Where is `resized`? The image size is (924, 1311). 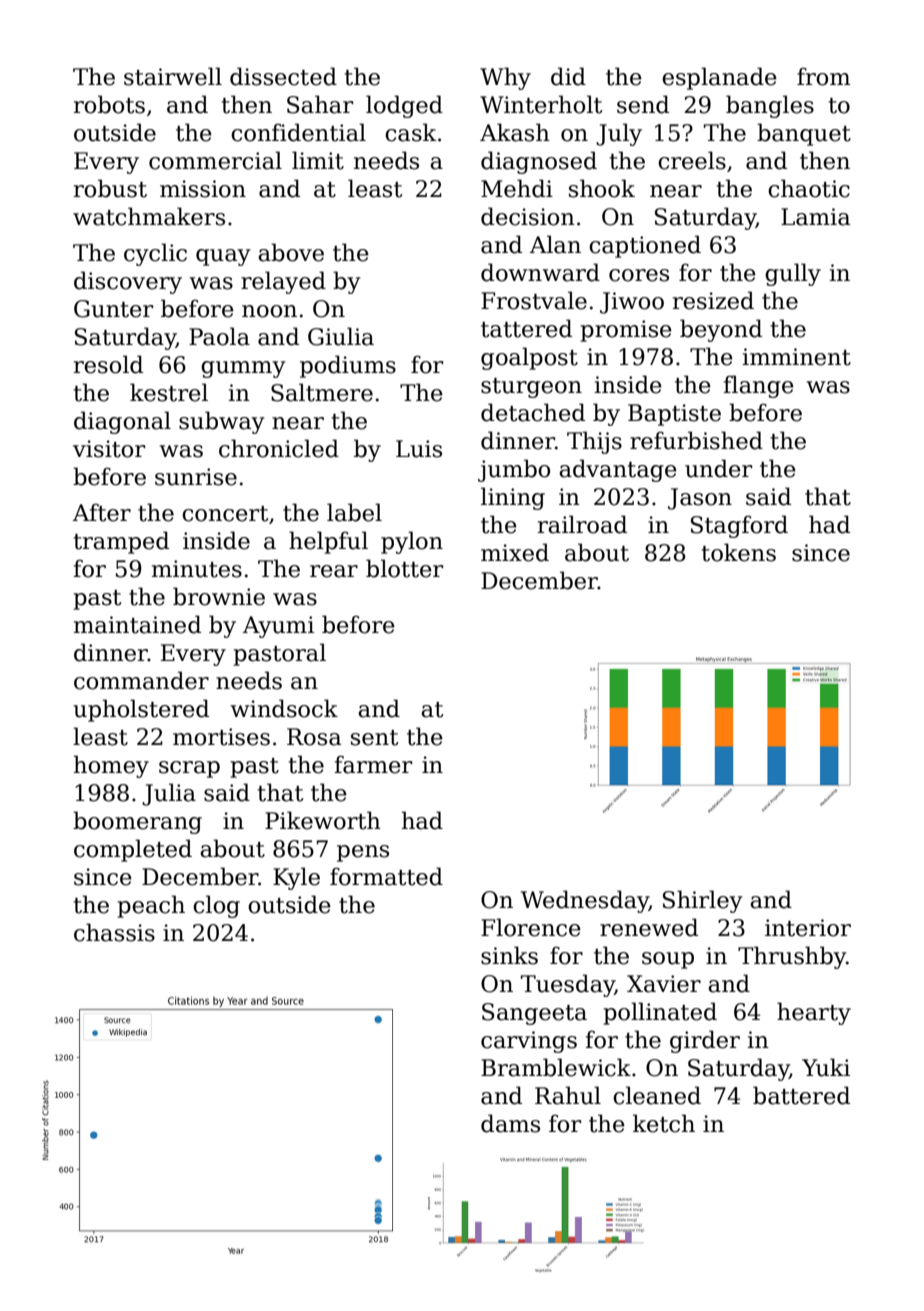
resized is located at coordinates (713, 300).
